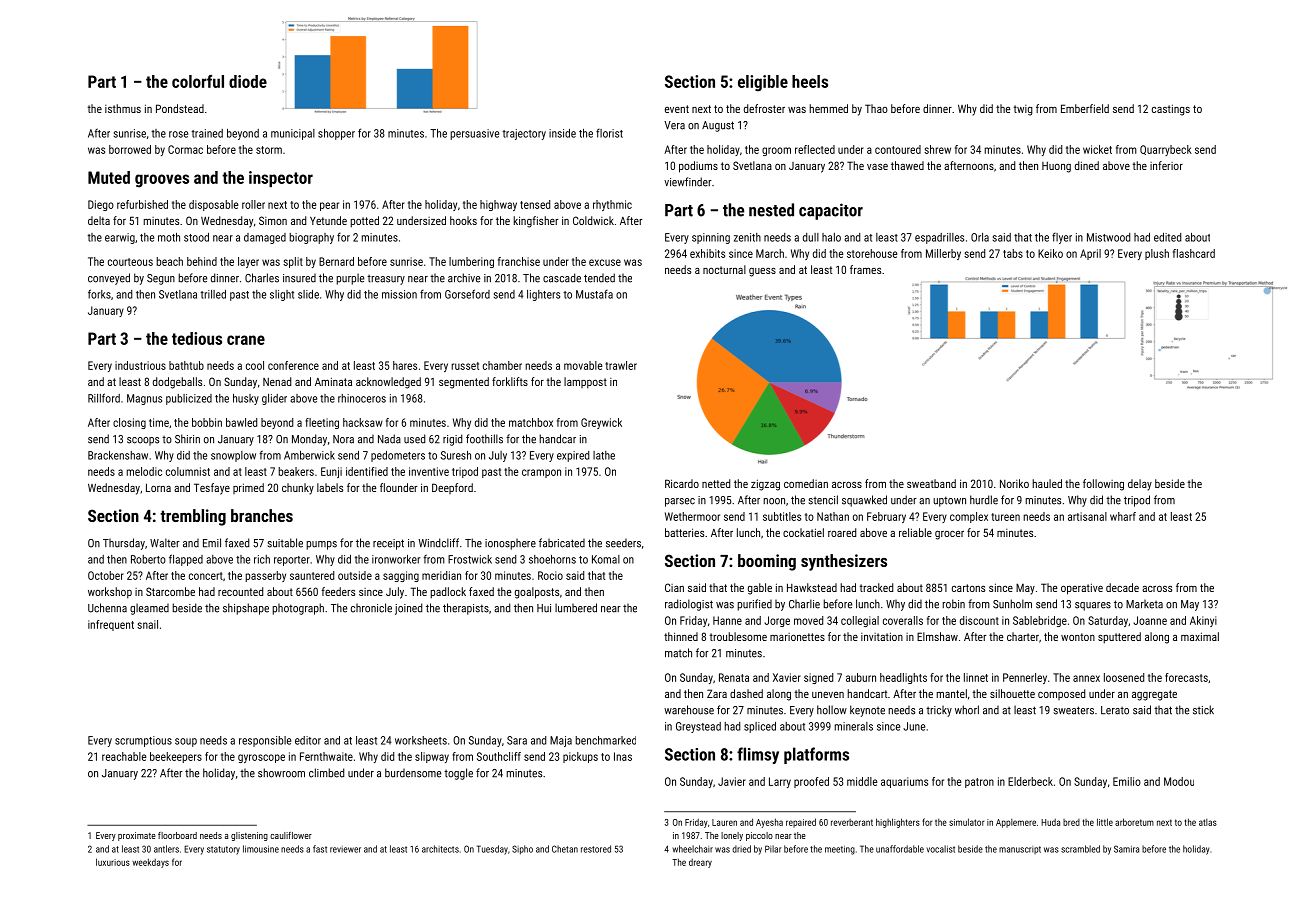 The image size is (1308, 924). Describe the element at coordinates (1166, 165) in the screenshot. I see `inferior` at that location.
